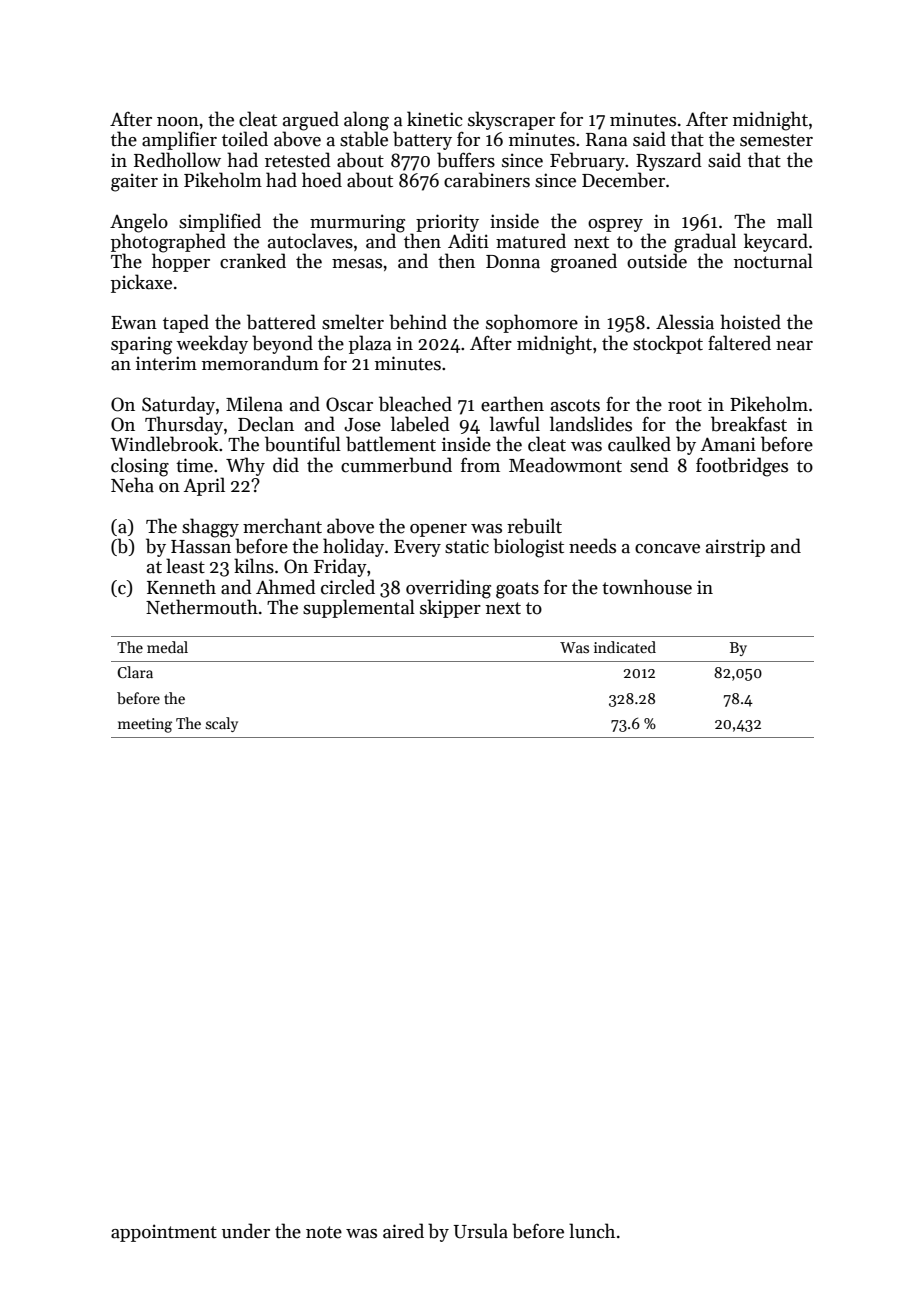 This page has height=1308, width=924. What do you see at coordinates (166, 363) in the page?
I see `interim` at bounding box center [166, 363].
